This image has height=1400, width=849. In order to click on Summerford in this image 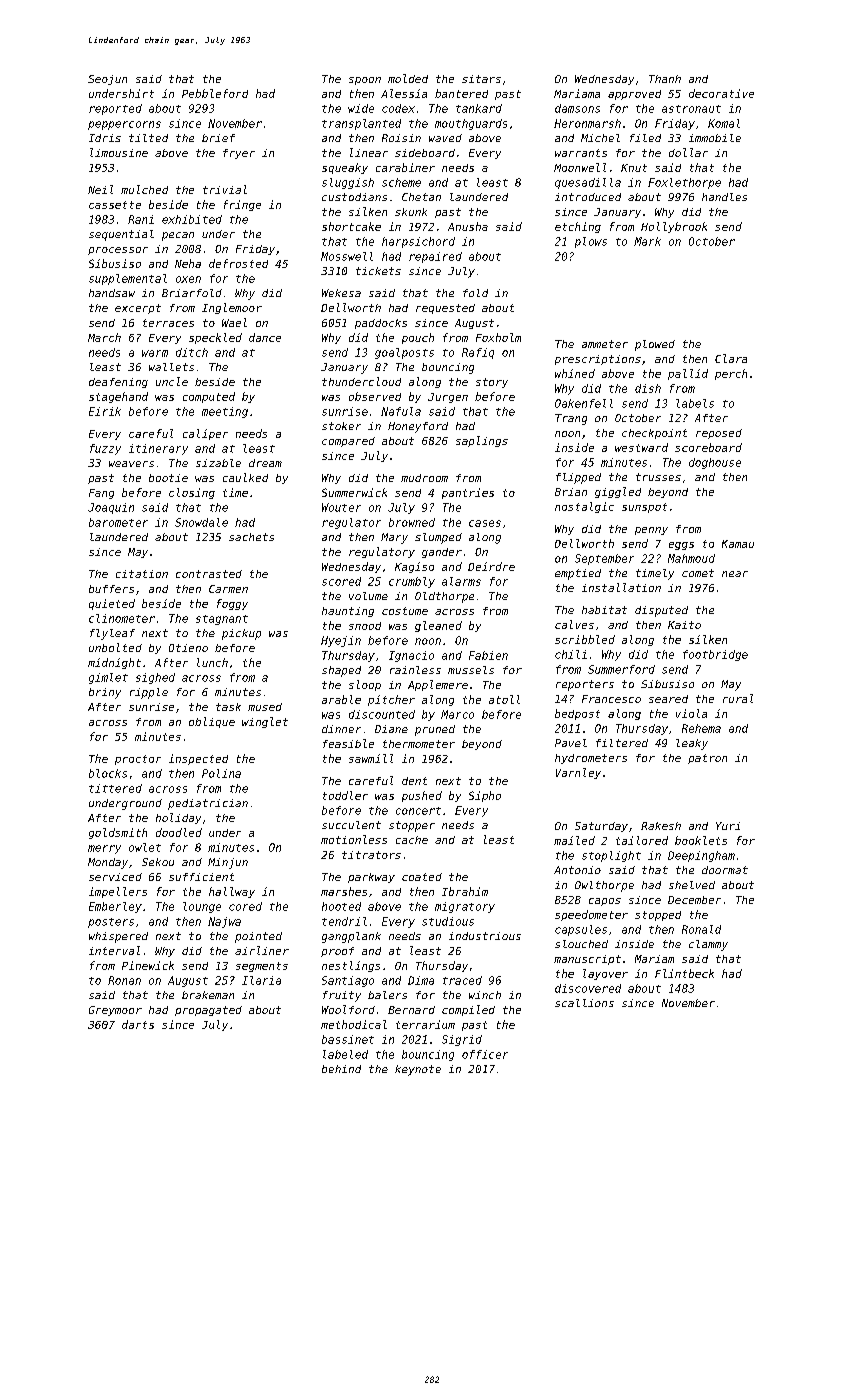, I will do `click(621, 669)`.
